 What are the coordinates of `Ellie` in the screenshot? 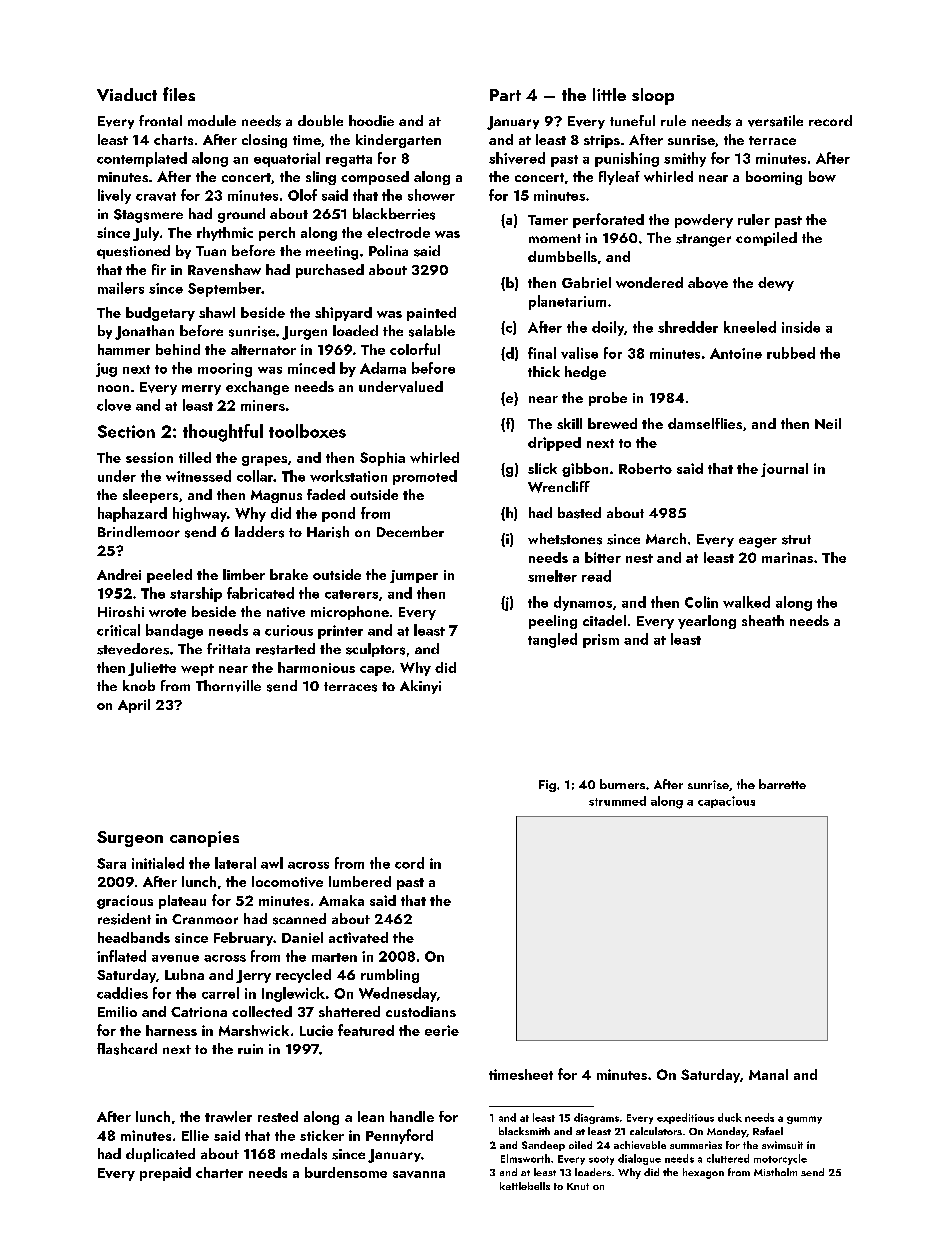 It's located at (195, 1135).
